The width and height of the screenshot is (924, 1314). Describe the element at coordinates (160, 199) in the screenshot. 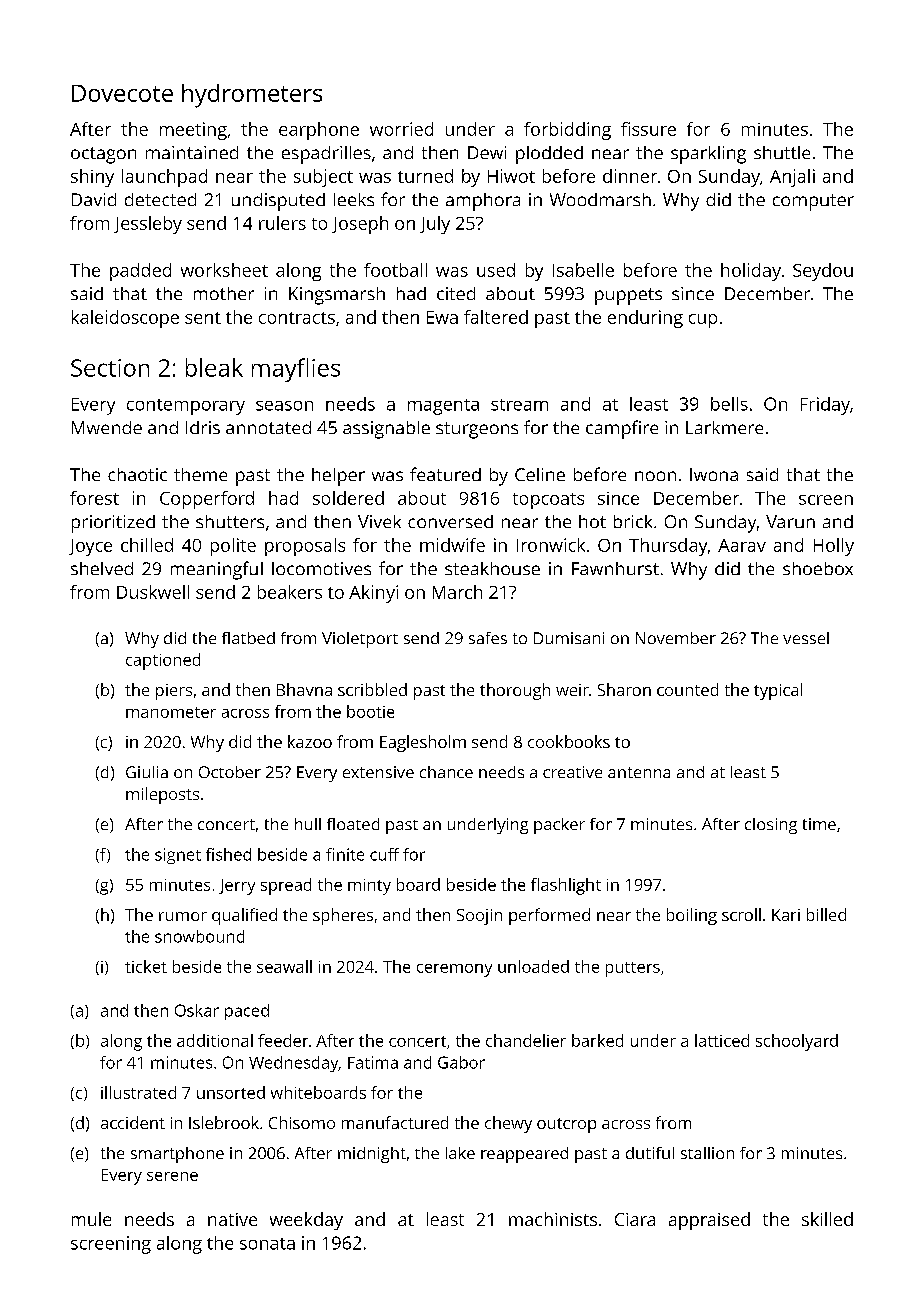

I see `detected` at that location.
